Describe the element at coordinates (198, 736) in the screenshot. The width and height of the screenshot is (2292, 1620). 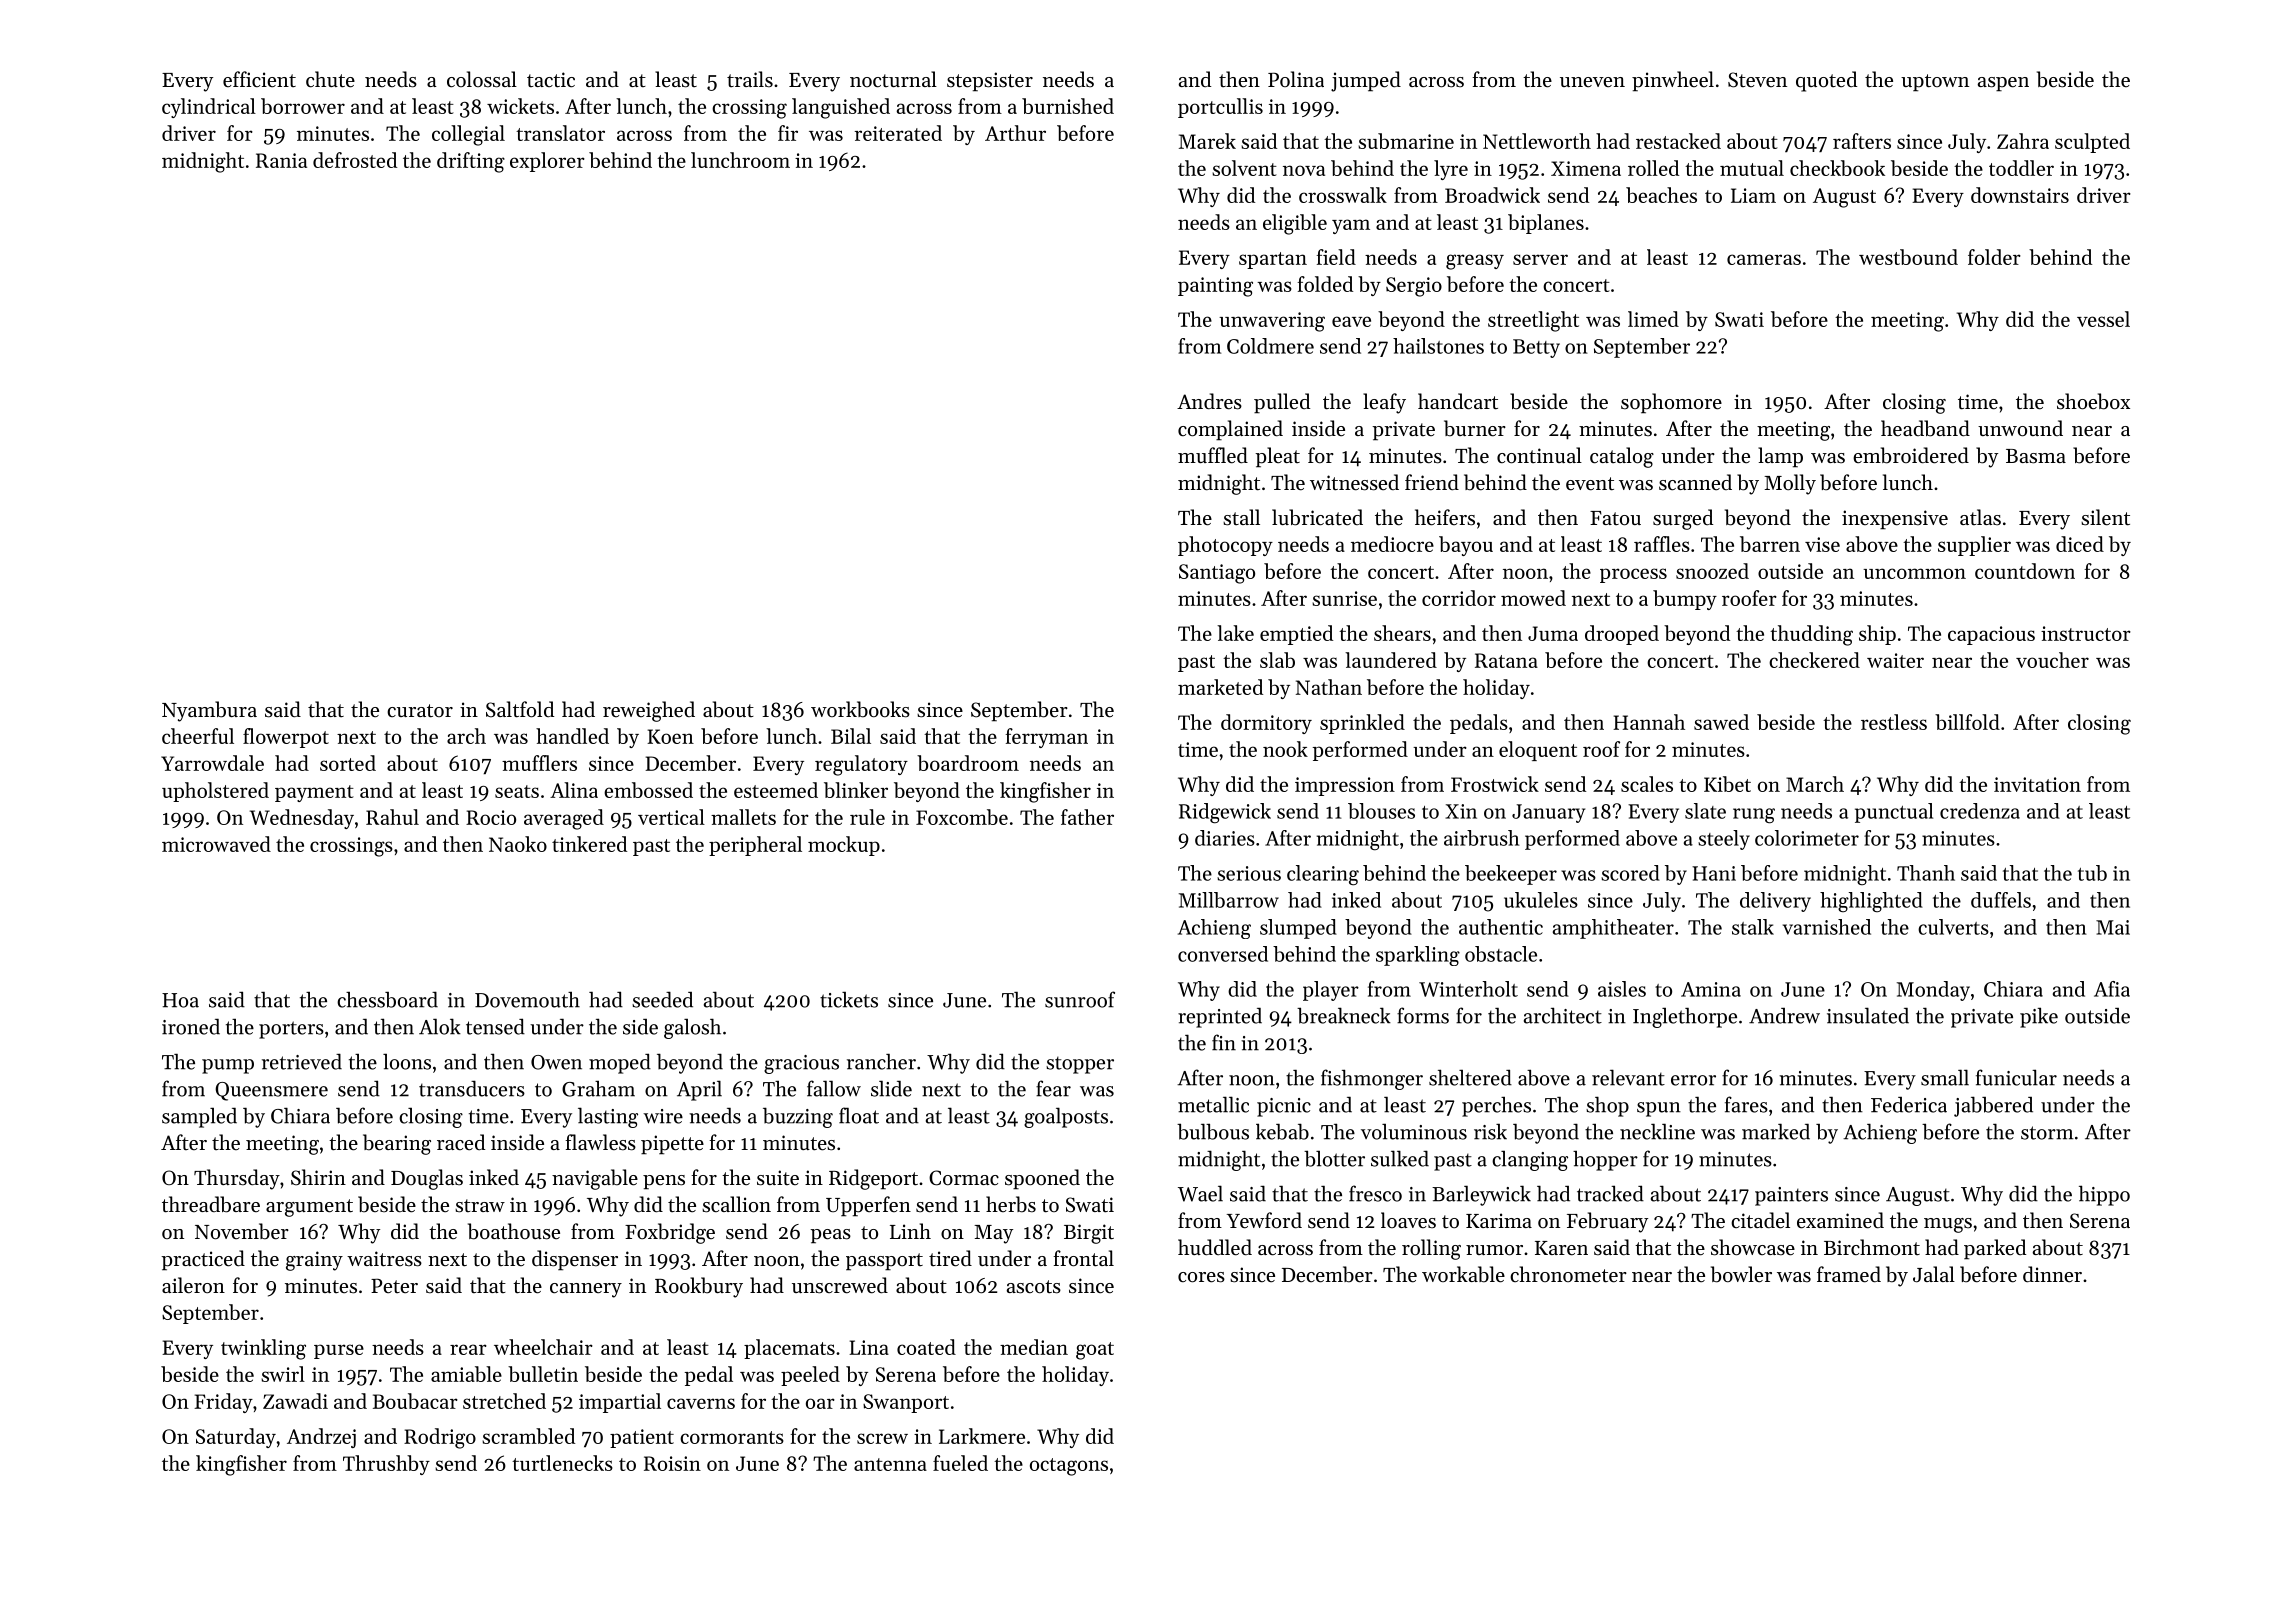
I see `cheerful` at that location.
